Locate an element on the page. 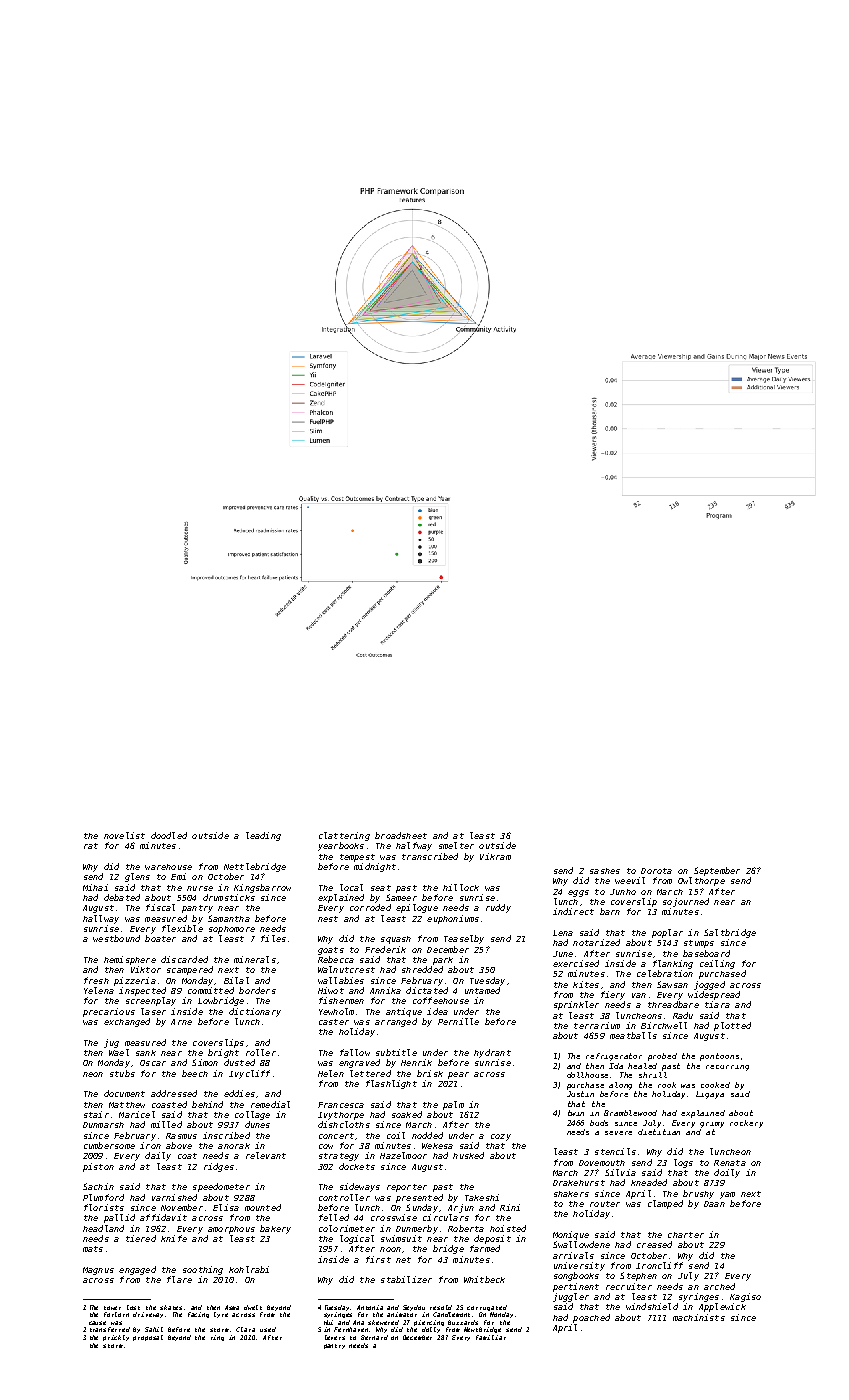 The height and width of the page is (1400, 849). committed is located at coordinates (211, 990).
